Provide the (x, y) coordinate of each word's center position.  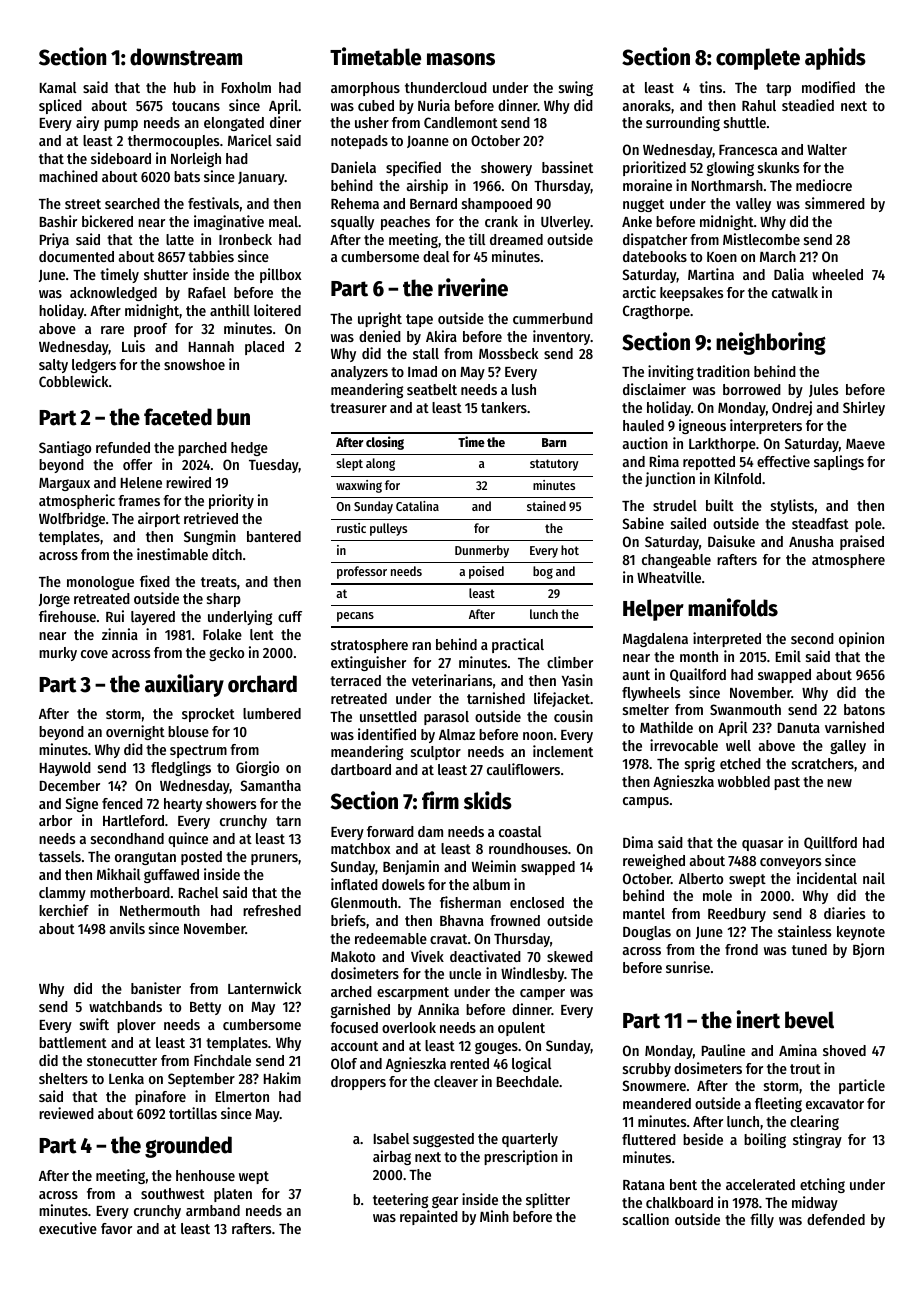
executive (68, 1228)
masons (461, 59)
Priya (54, 240)
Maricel (250, 140)
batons (864, 709)
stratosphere (369, 646)
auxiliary (184, 685)
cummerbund (553, 318)
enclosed (537, 902)
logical (531, 1064)
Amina (798, 1050)
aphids (835, 58)
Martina (711, 274)
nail (874, 878)
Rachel (198, 892)
